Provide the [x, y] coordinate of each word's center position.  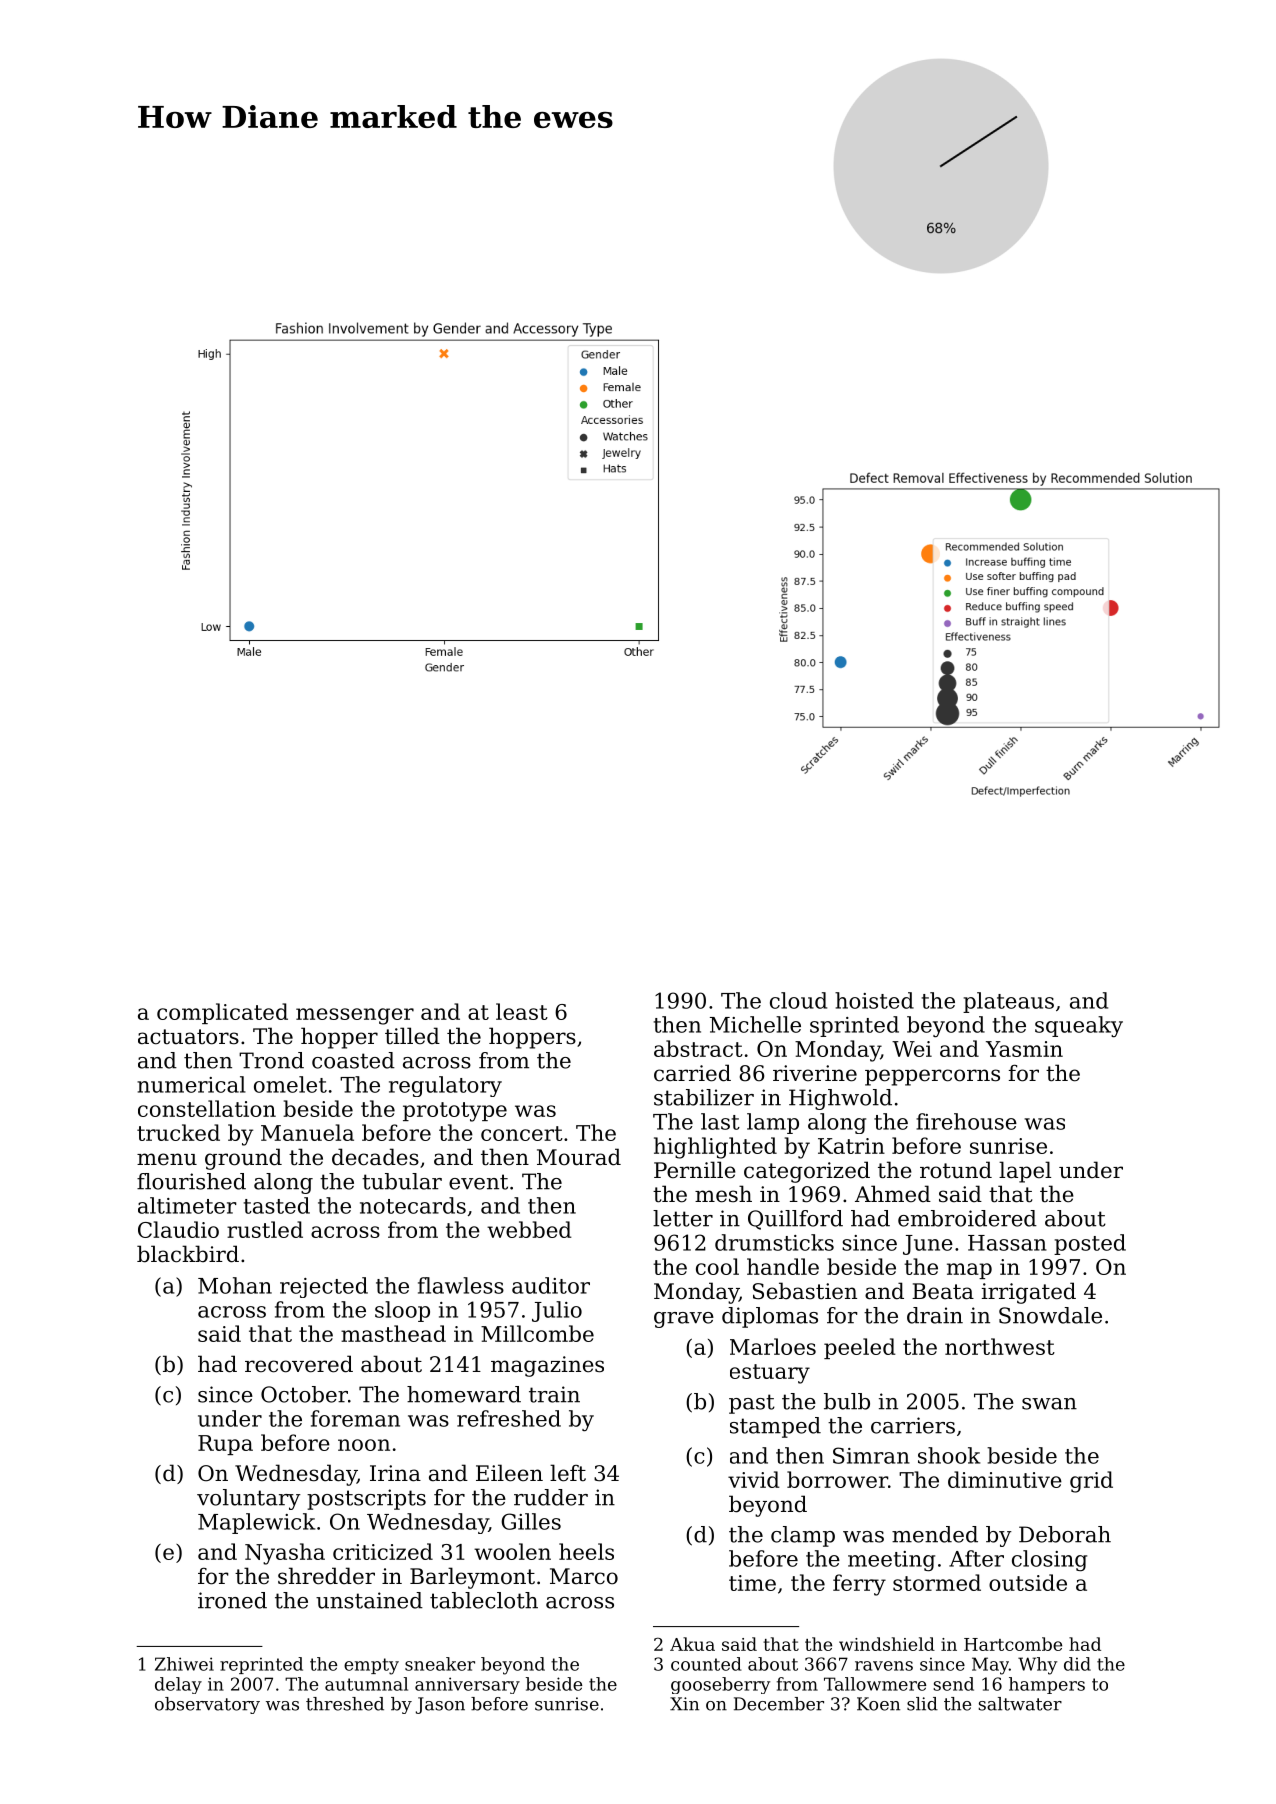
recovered [299, 1364]
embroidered [967, 1218]
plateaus [1008, 1002]
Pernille [695, 1170]
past [752, 1404]
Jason [440, 1705]
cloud [798, 1000]
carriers [913, 1425]
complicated [222, 1013]
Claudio [178, 1229]
